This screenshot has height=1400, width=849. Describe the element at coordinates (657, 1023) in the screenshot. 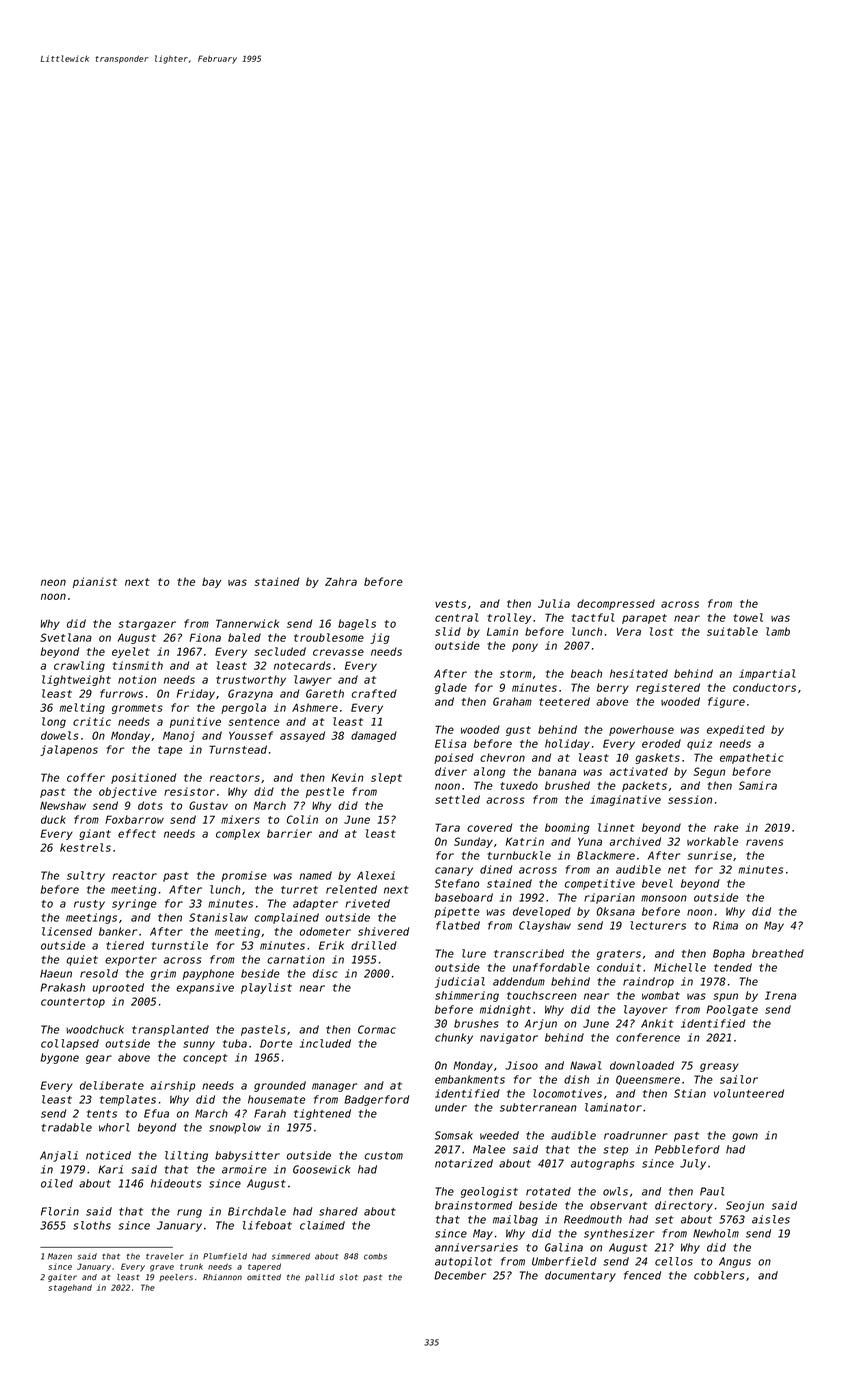

I see `Ankit` at that location.
